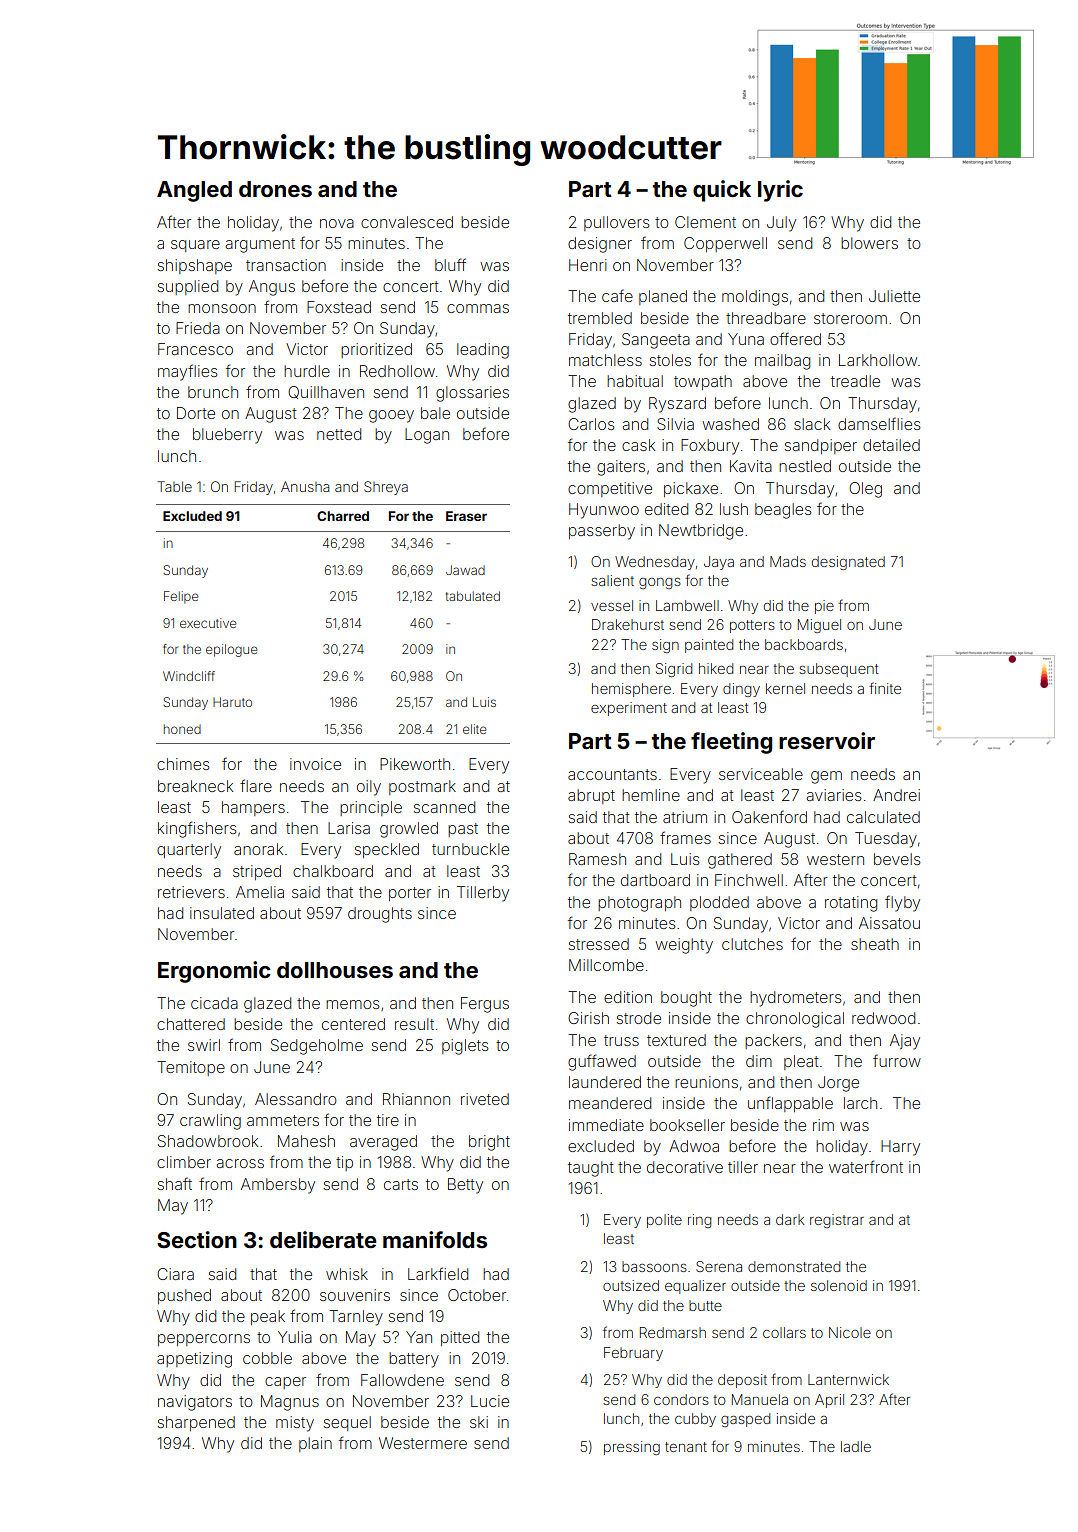  I want to click on invoice, so click(315, 764).
